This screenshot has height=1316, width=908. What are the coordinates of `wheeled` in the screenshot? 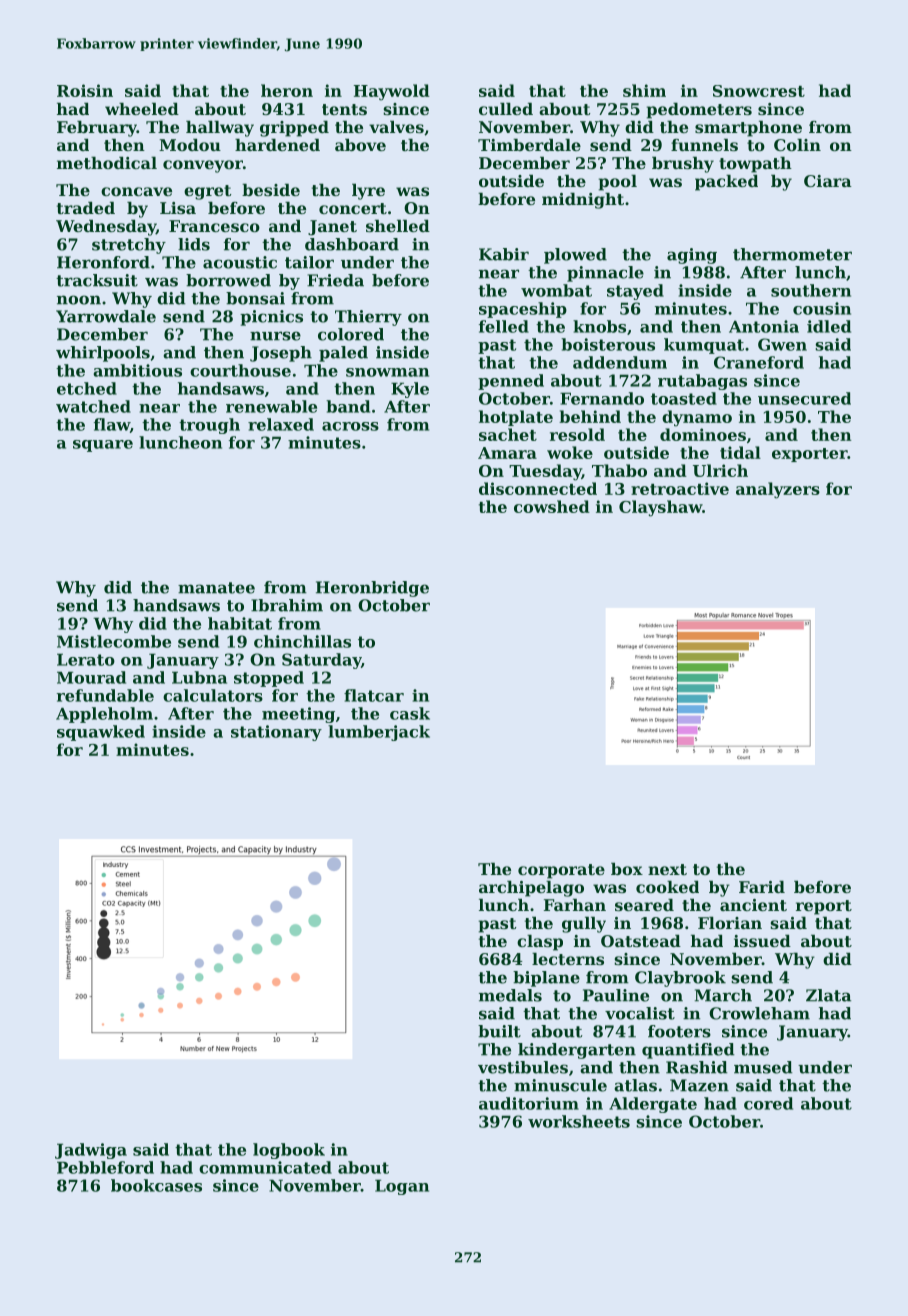 It's located at (142, 109).
